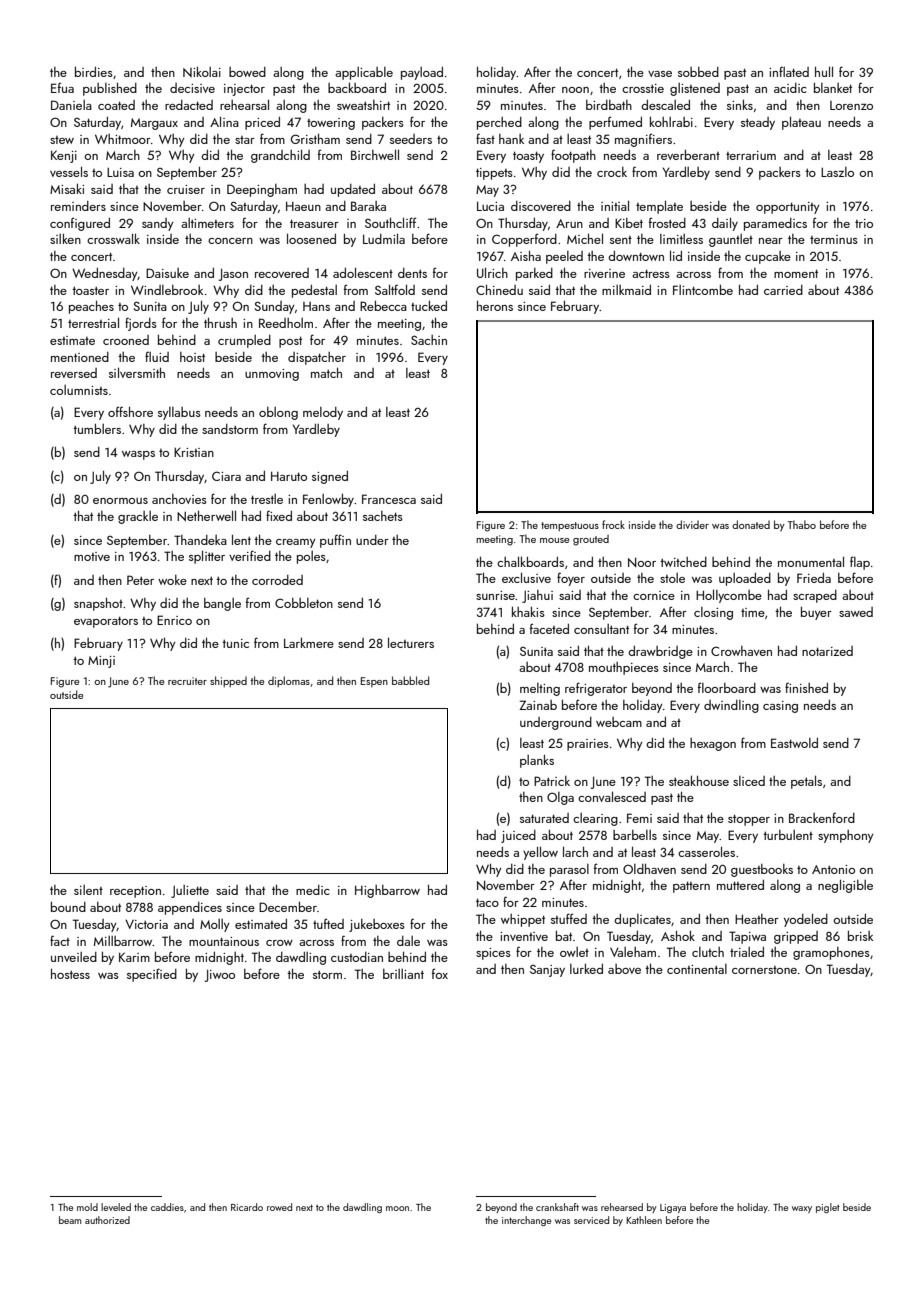 The image size is (924, 1308). Describe the element at coordinates (499, 290) in the screenshot. I see `Chinedu` at that location.
